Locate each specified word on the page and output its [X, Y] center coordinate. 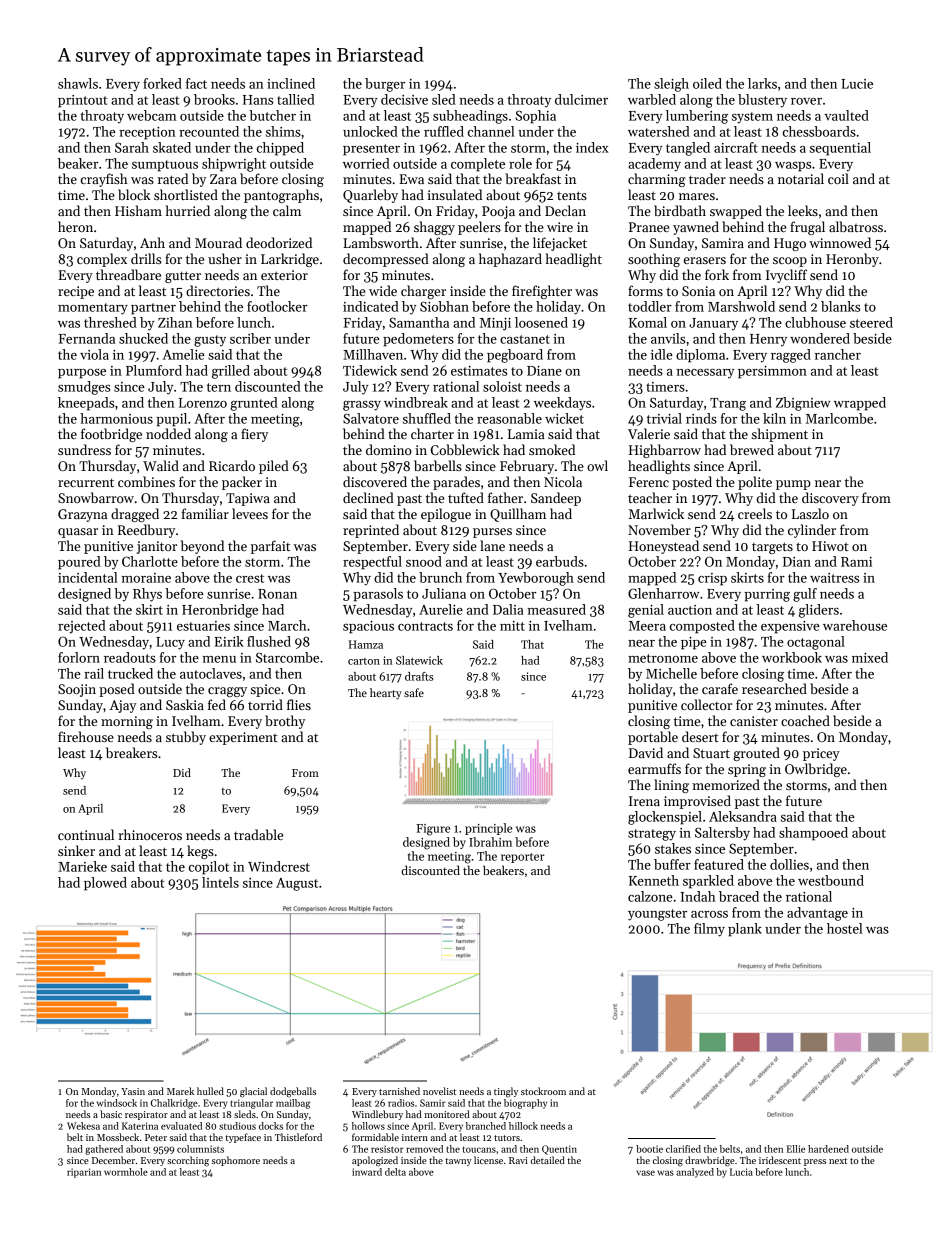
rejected [82, 627]
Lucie [857, 84]
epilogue [446, 515]
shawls [78, 83]
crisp [712, 579]
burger [385, 85]
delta [395, 1172]
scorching [188, 1161]
